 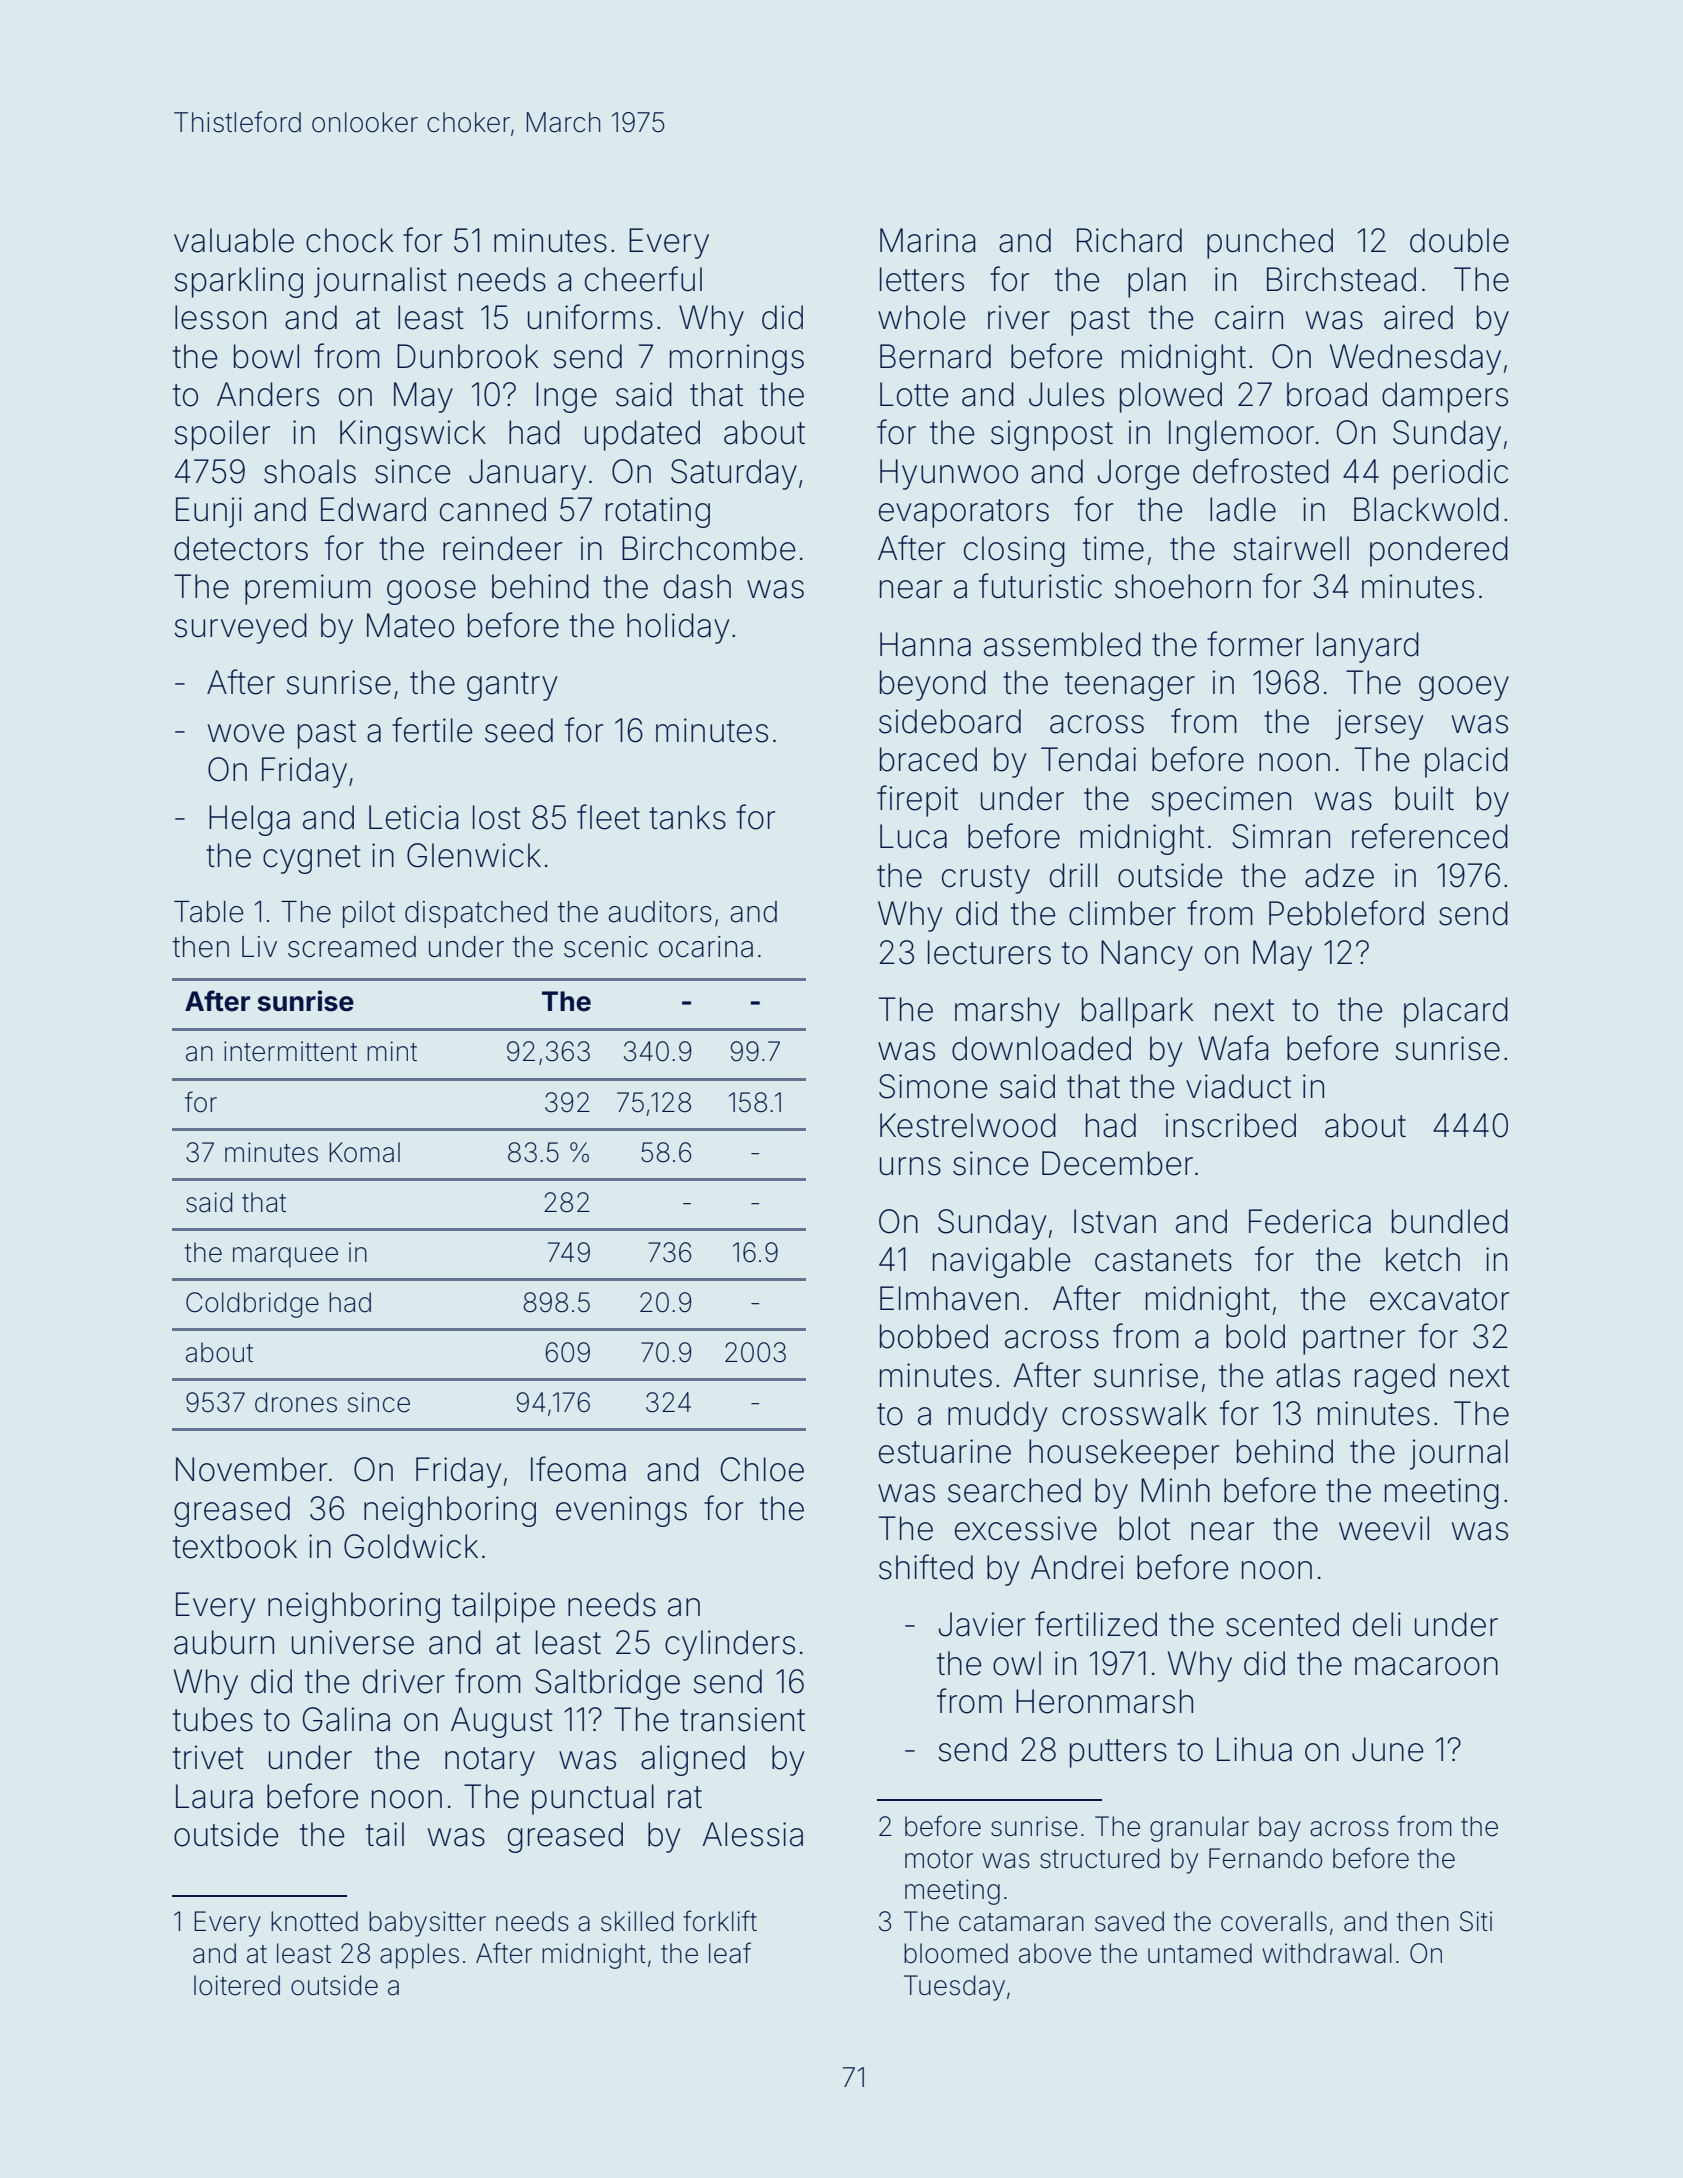 What do you see at coordinates (246, 733) in the image?
I see `wove` at bounding box center [246, 733].
